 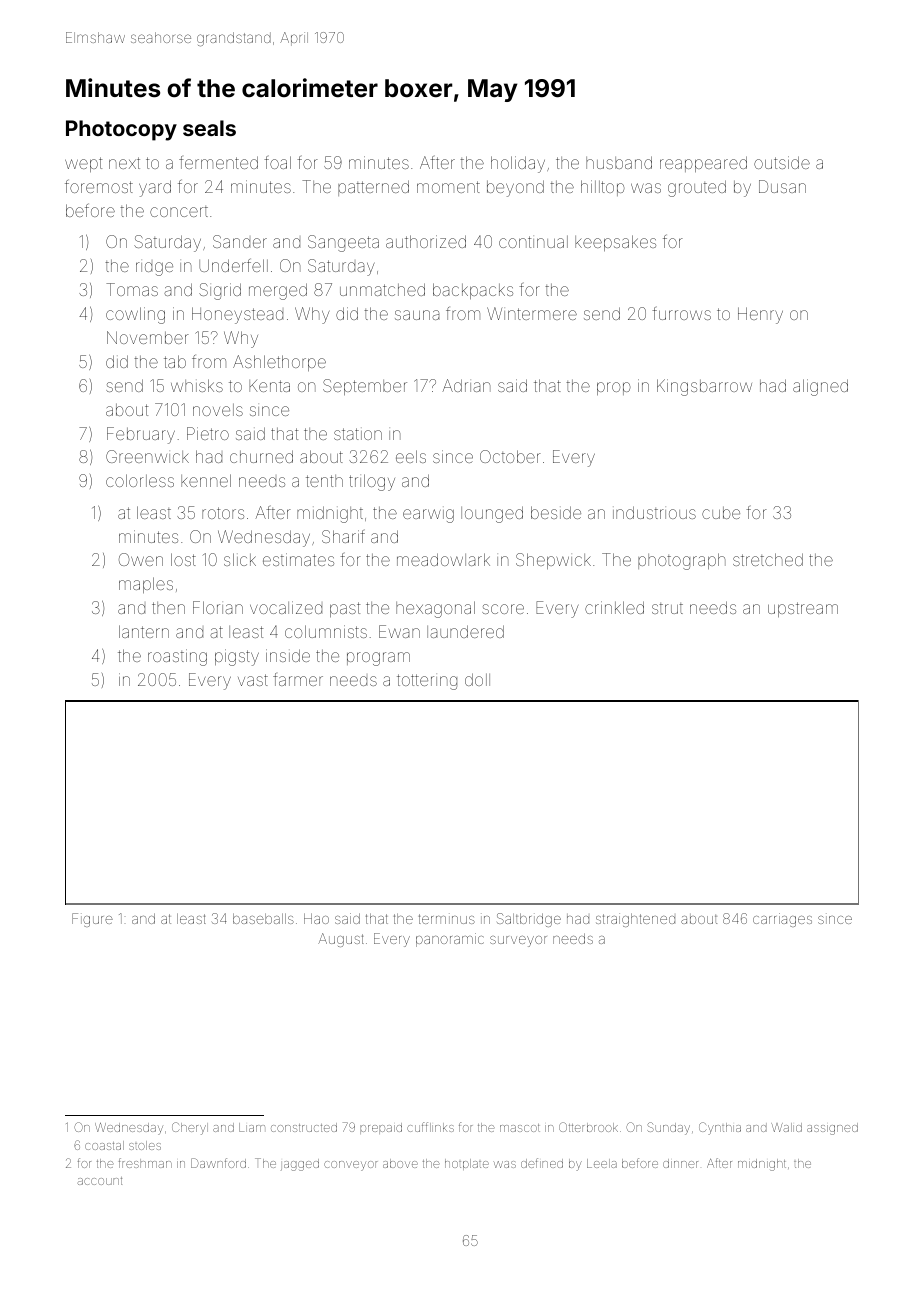 I want to click on Wintermere, so click(x=532, y=313).
